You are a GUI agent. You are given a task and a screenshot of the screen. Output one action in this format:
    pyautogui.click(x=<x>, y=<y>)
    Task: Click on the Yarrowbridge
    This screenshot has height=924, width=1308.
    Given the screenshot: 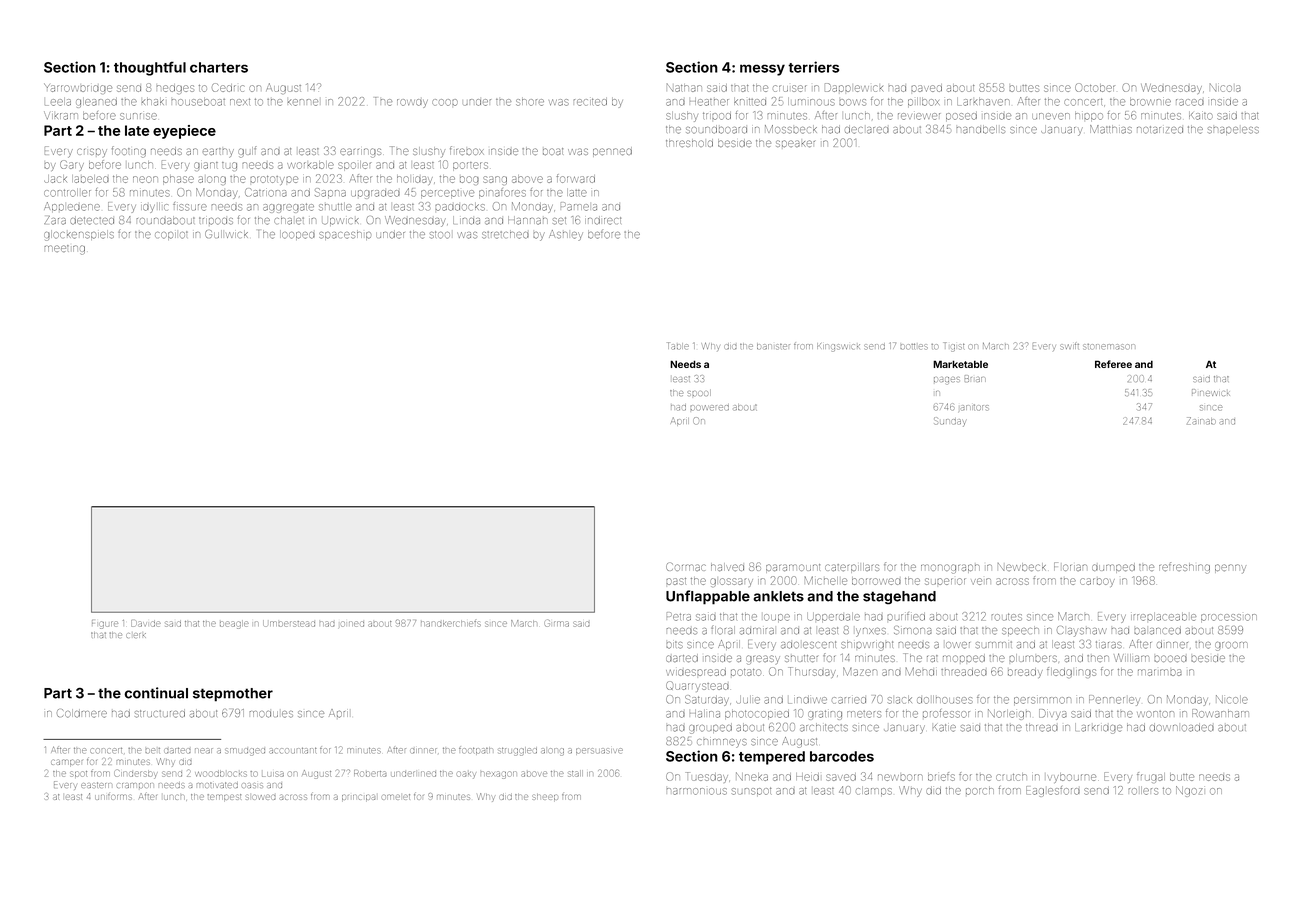 What is the action you would take?
    pyautogui.click(x=78, y=88)
